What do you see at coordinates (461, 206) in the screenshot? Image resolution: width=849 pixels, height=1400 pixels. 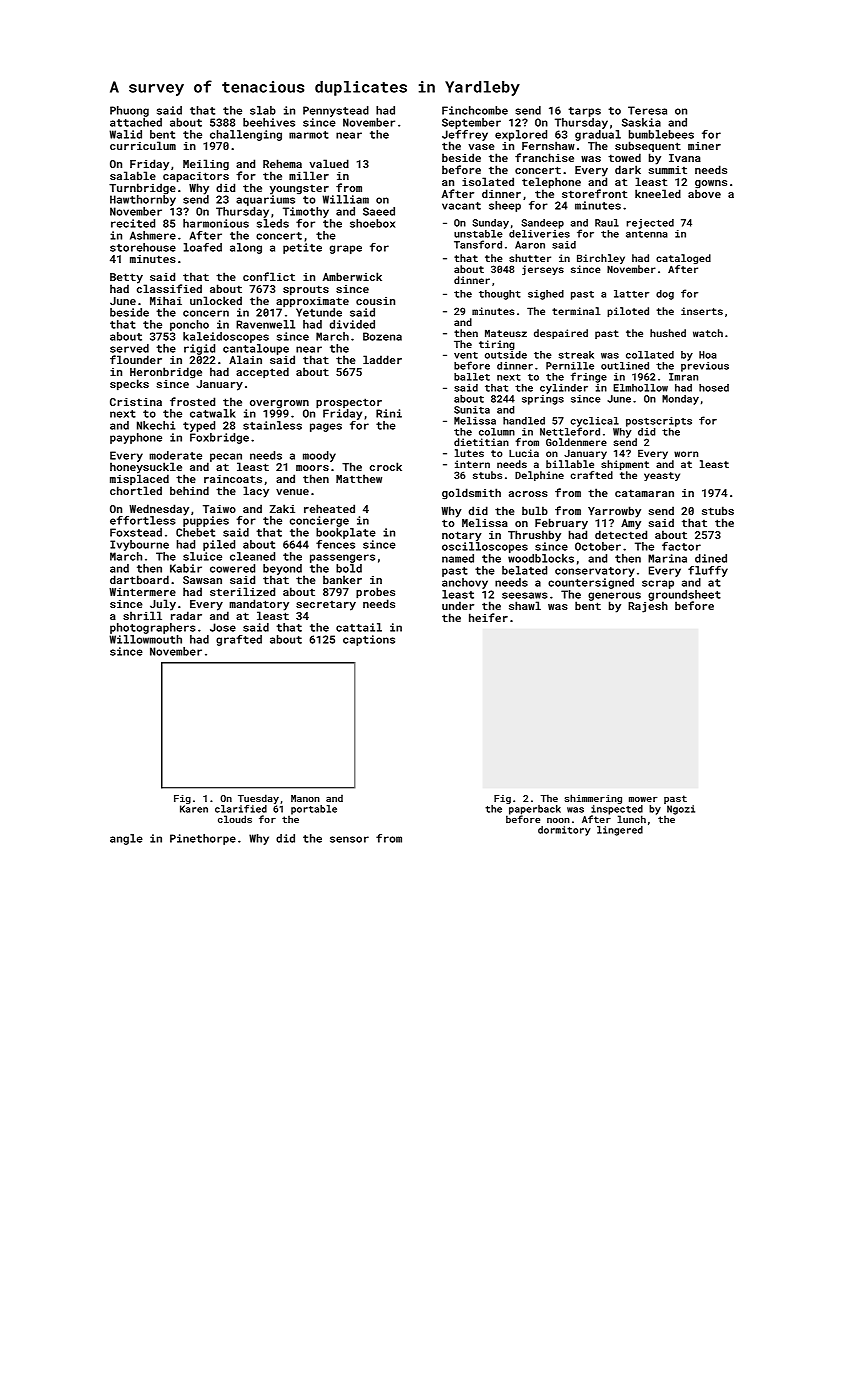 I see `vacant` at bounding box center [461, 206].
